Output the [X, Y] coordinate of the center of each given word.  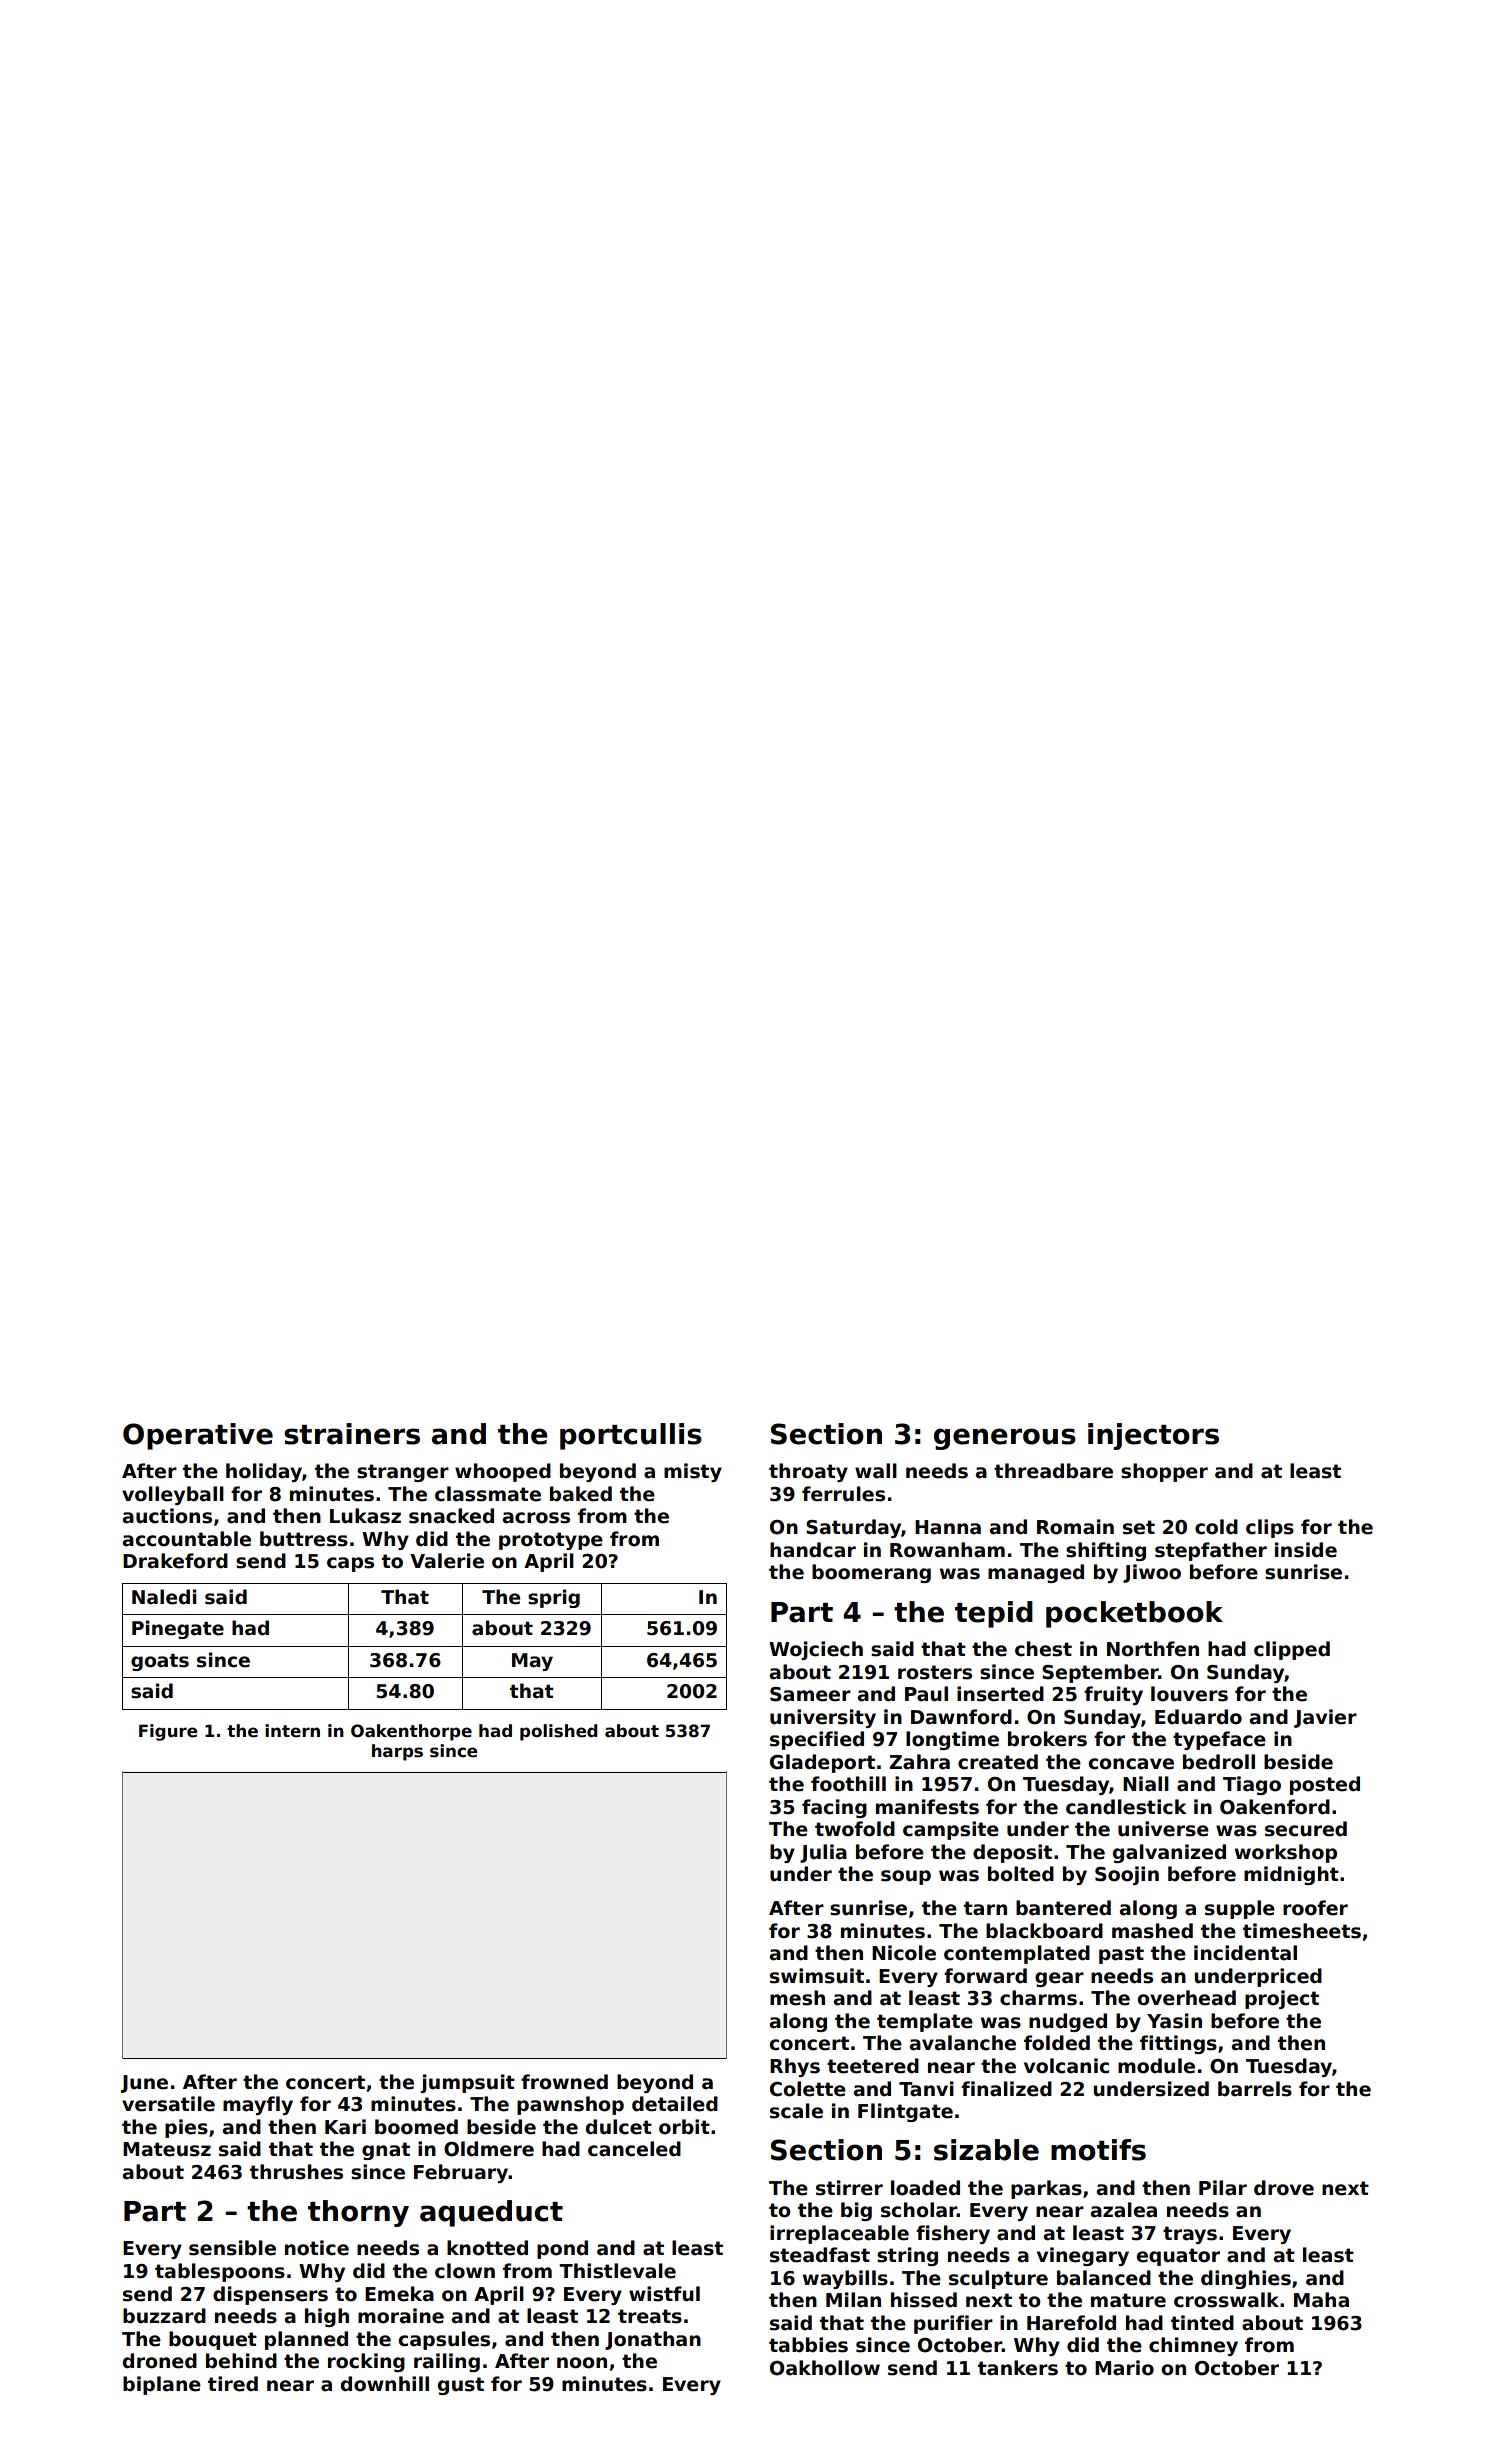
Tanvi [926, 2089]
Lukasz [365, 1516]
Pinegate [178, 1629]
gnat [386, 2151]
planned [306, 2340]
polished [559, 1732]
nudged [1068, 2022]
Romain [1075, 1527]
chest [1043, 1649]
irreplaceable [839, 2234]
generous [1005, 1439]
